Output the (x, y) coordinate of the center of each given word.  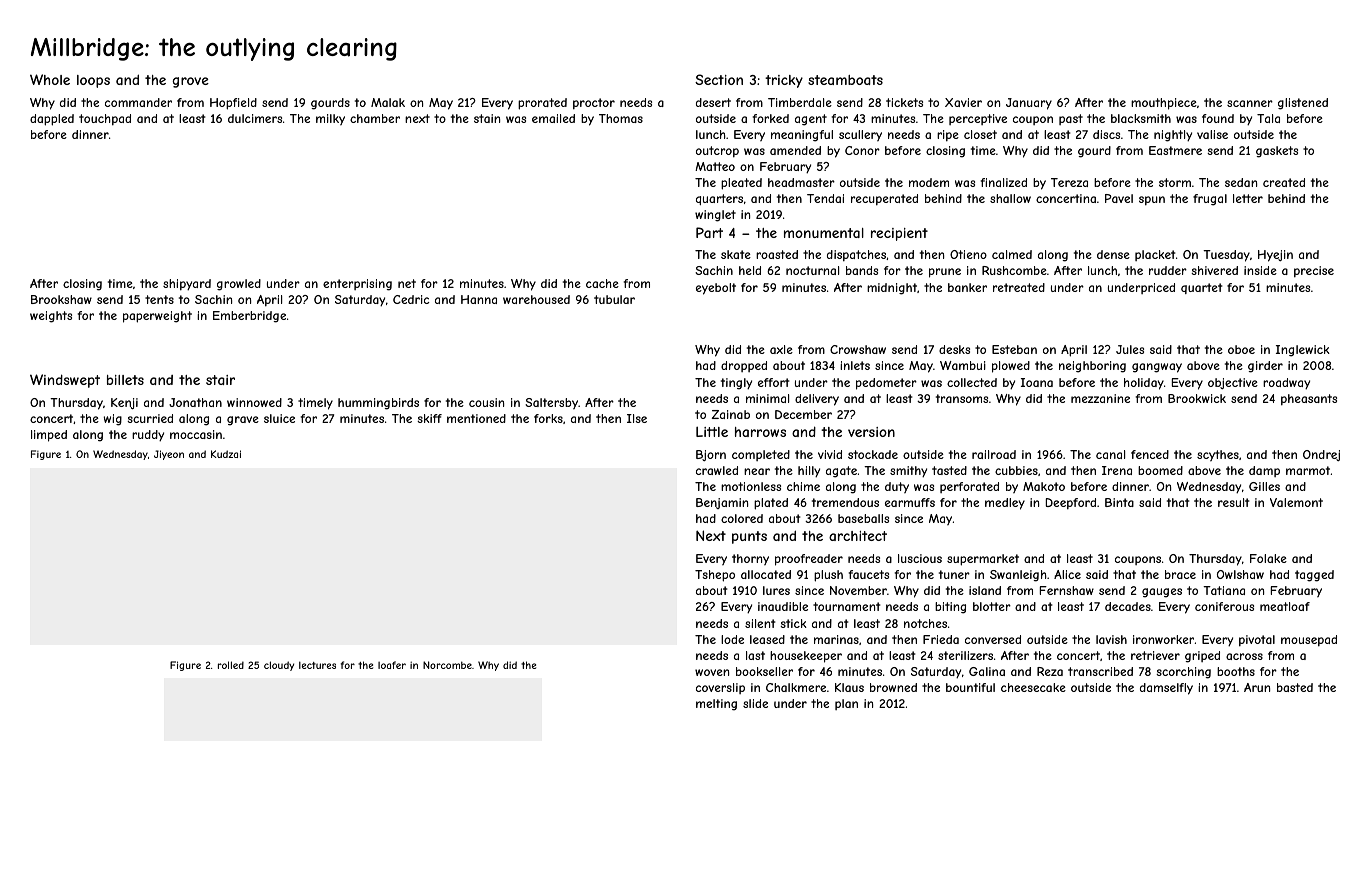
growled (239, 285)
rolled (231, 665)
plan (846, 704)
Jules (1130, 349)
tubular (614, 299)
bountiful (970, 687)
